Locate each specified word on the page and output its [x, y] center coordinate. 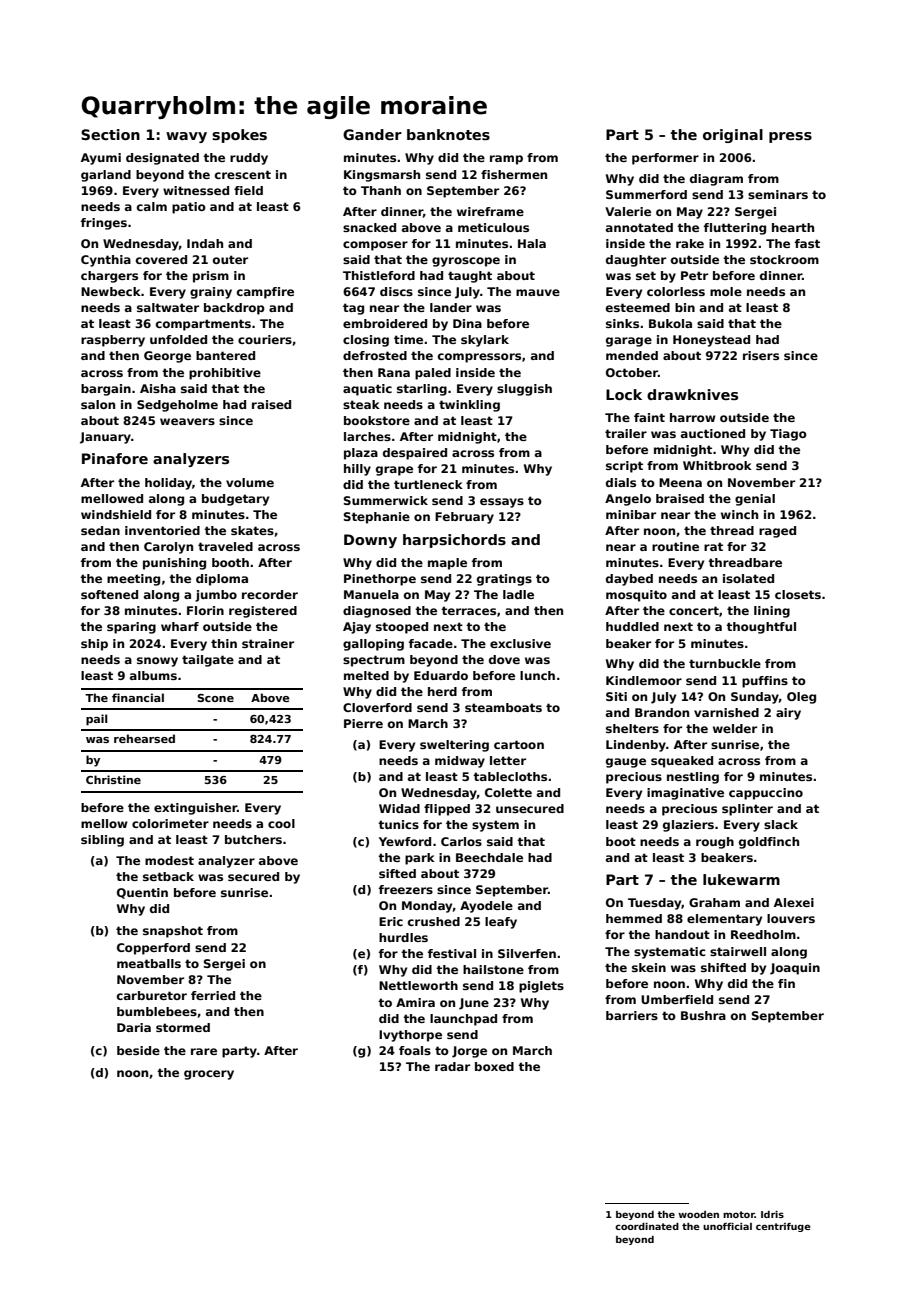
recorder [270, 594]
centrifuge [783, 1227]
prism [211, 277]
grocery [209, 1075]
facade [431, 643]
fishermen [514, 174]
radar [452, 1066]
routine [675, 546]
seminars [778, 194]
